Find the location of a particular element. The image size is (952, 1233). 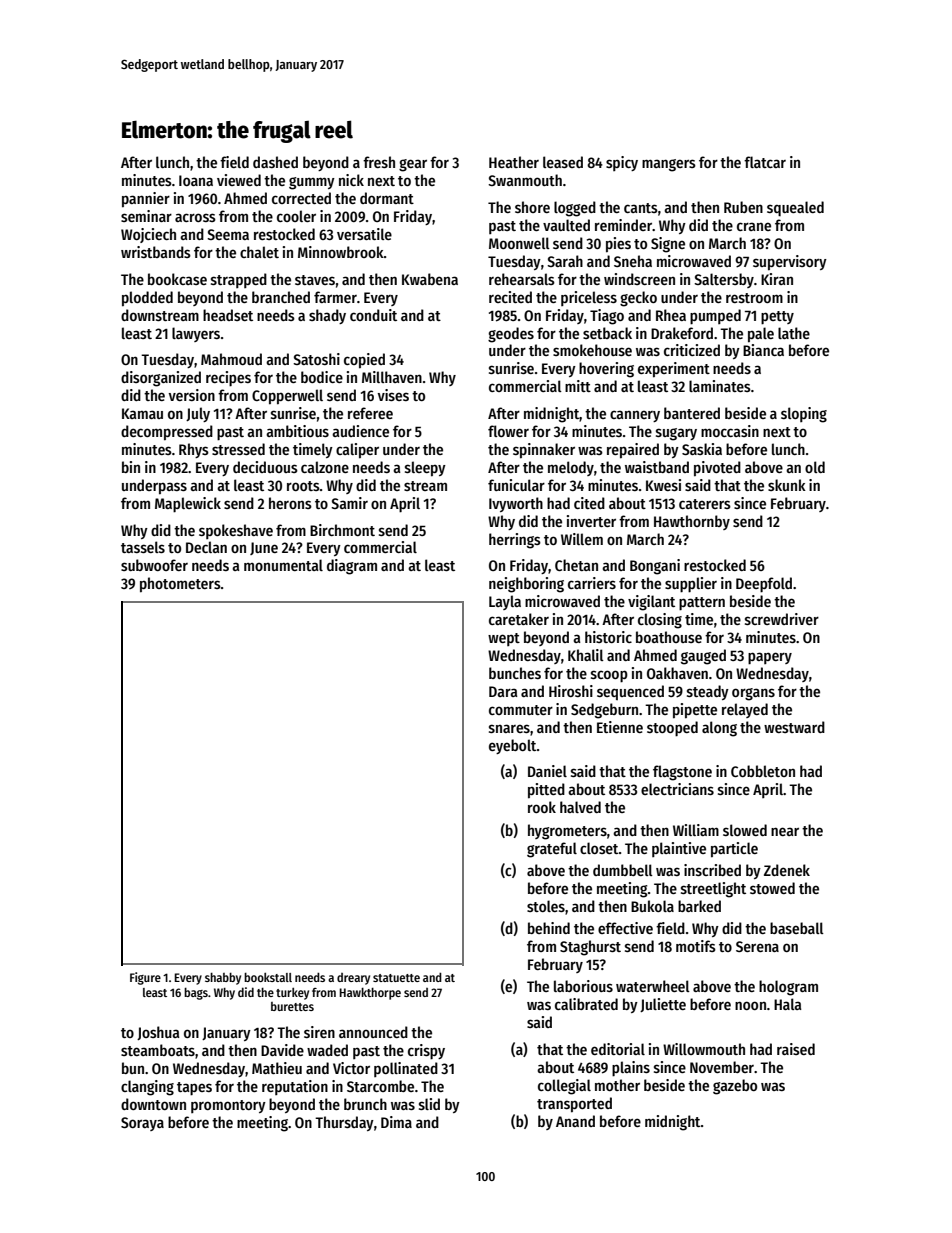

Cobbleton is located at coordinates (763, 771).
